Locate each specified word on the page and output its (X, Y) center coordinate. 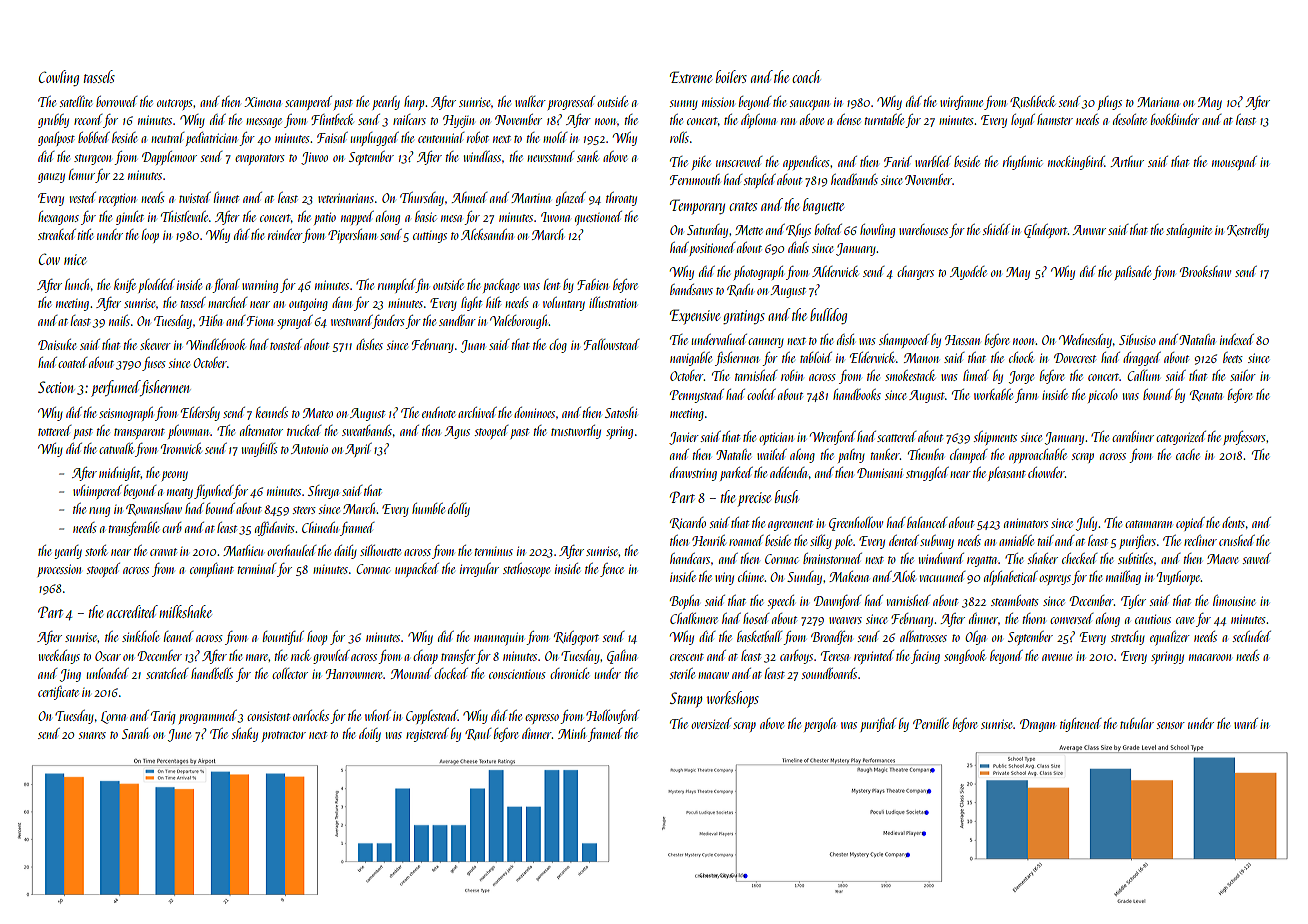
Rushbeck (1032, 102)
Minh (572, 733)
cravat (163, 552)
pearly (386, 103)
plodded (156, 286)
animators (1026, 523)
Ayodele (968, 273)
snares (92, 735)
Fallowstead (612, 344)
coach (806, 76)
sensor (1171, 725)
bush (786, 496)
